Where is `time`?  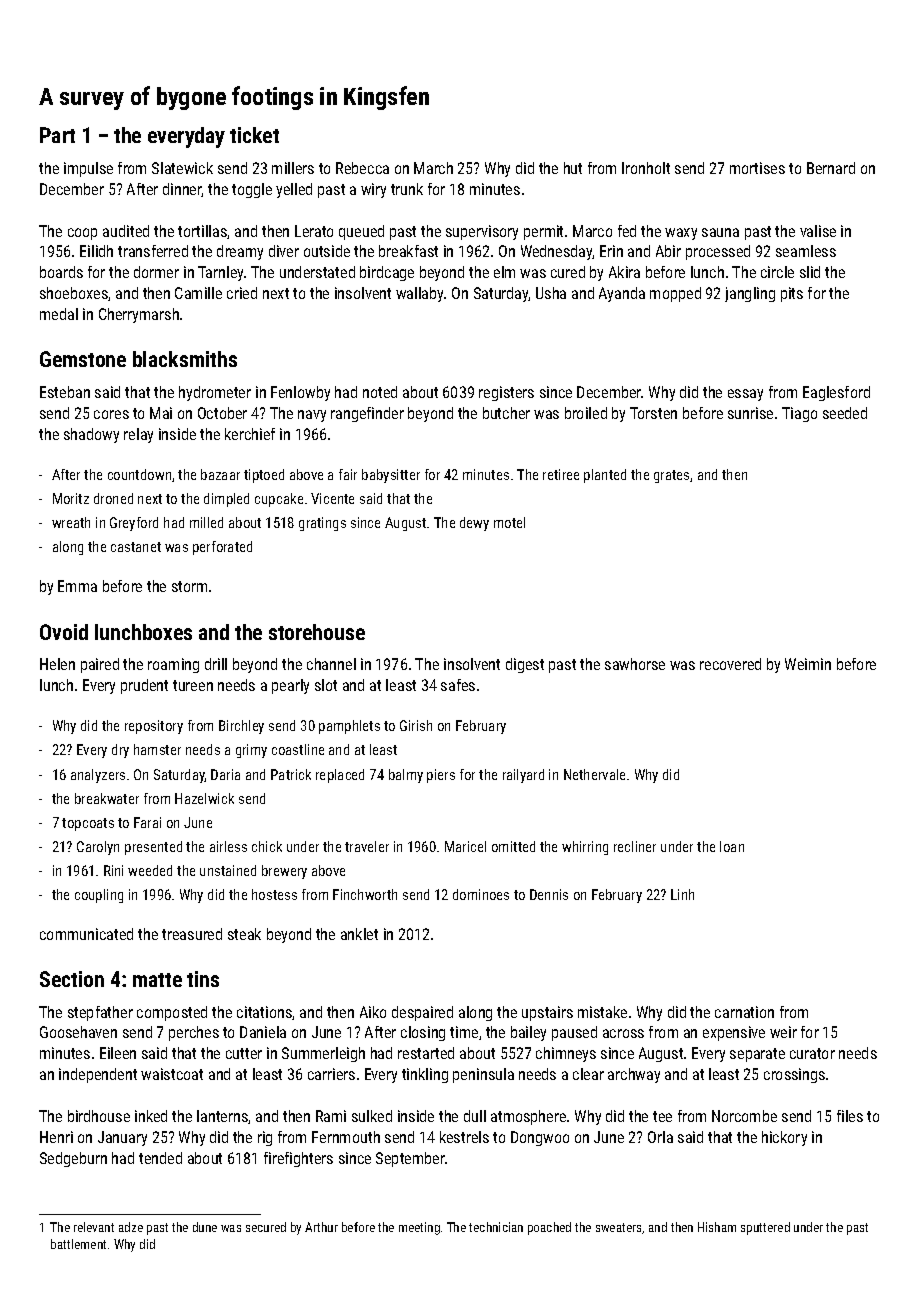 time is located at coordinates (464, 1032).
